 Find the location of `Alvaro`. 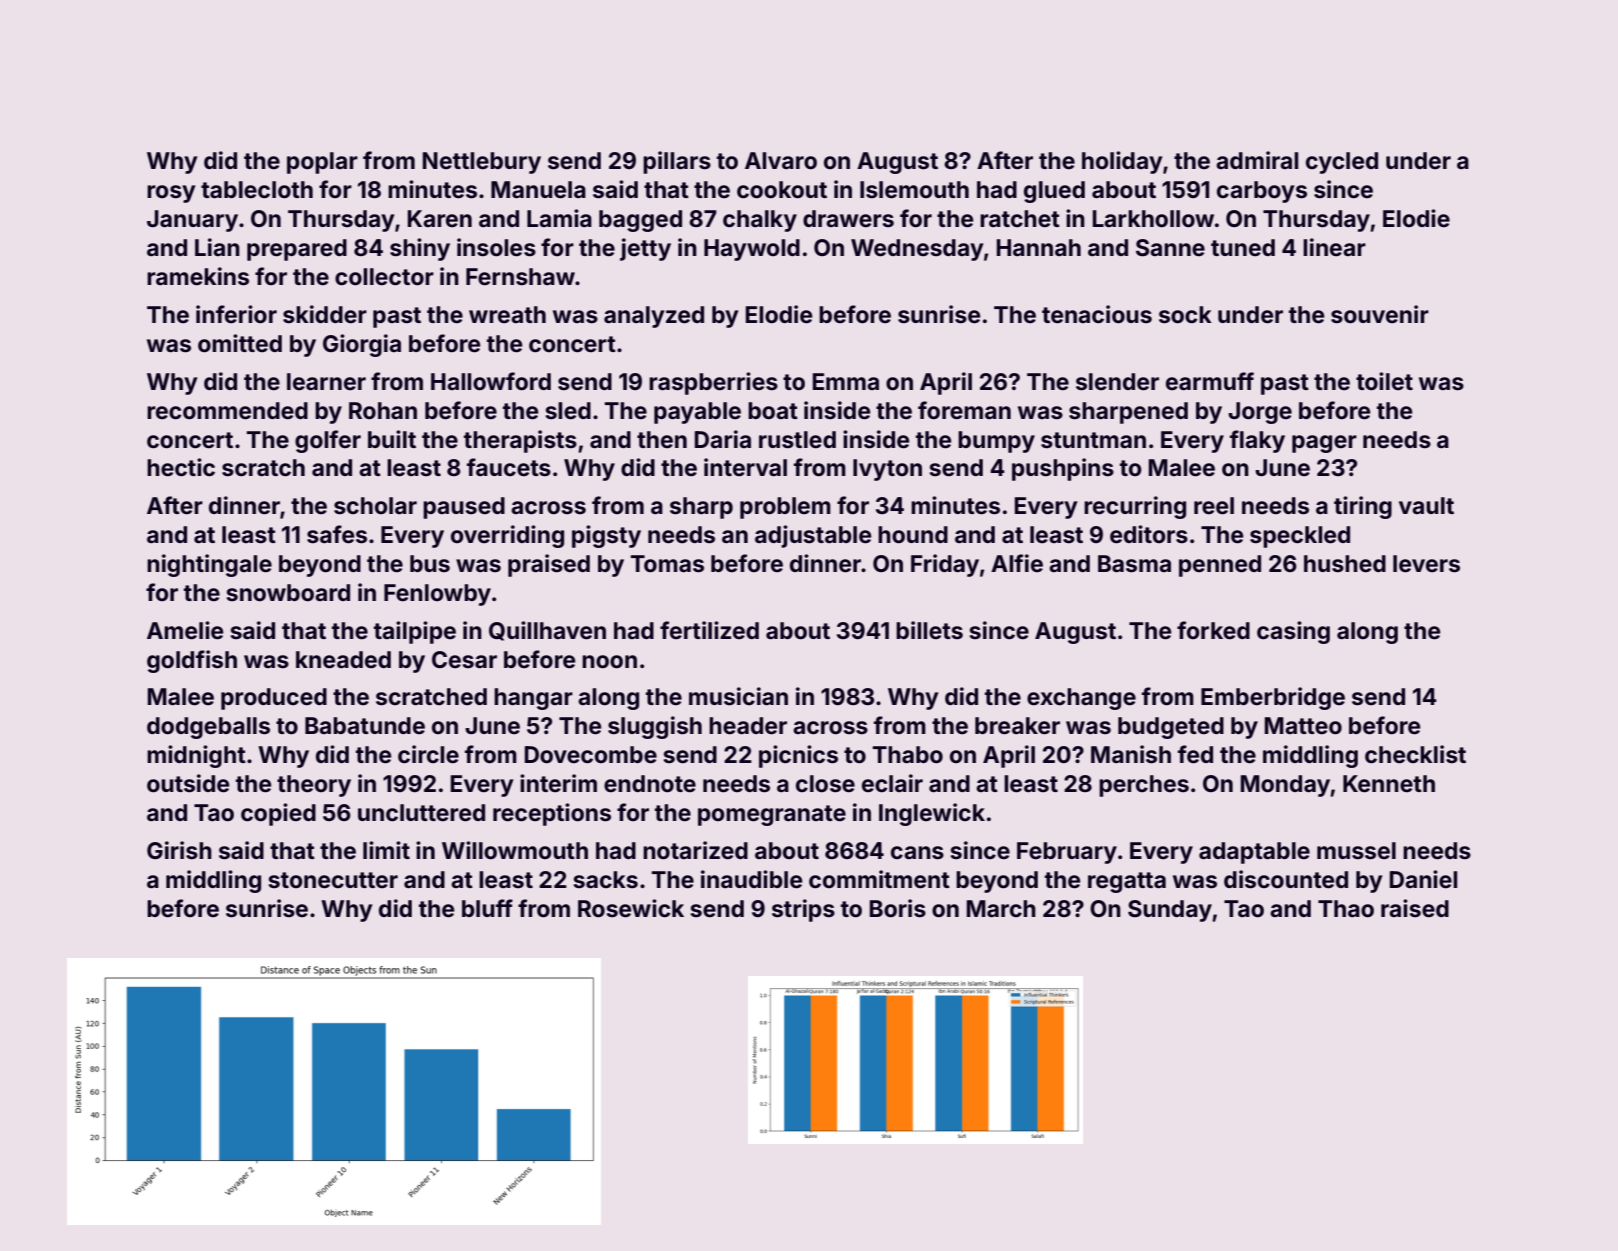

Alvaro is located at coordinates (781, 161).
